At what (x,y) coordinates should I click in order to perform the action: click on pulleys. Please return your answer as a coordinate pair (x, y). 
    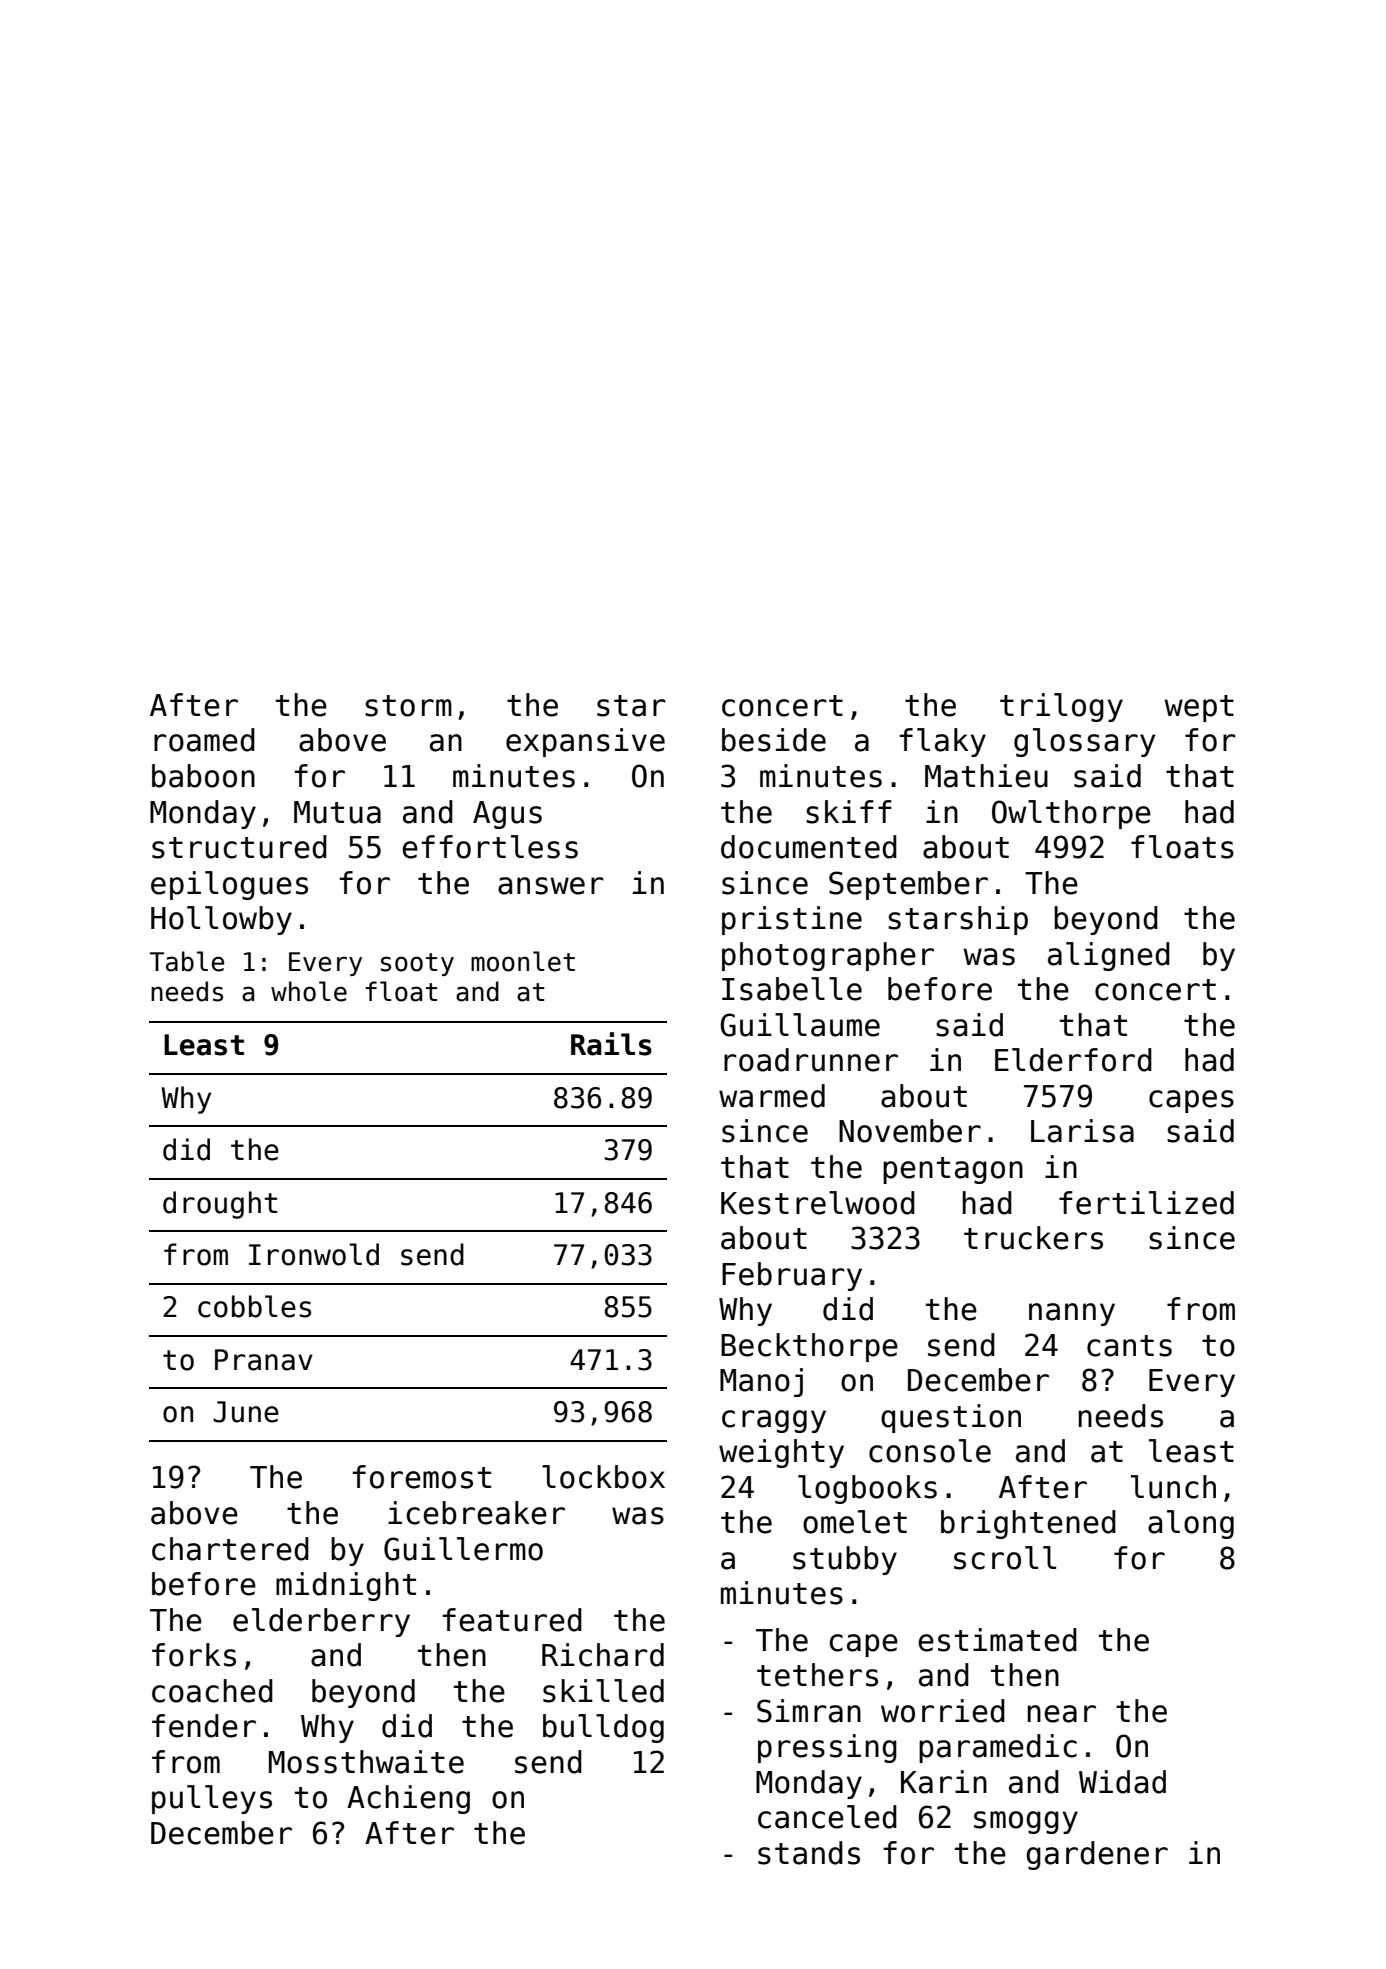
    Looking at the image, I should click on (212, 1799).
